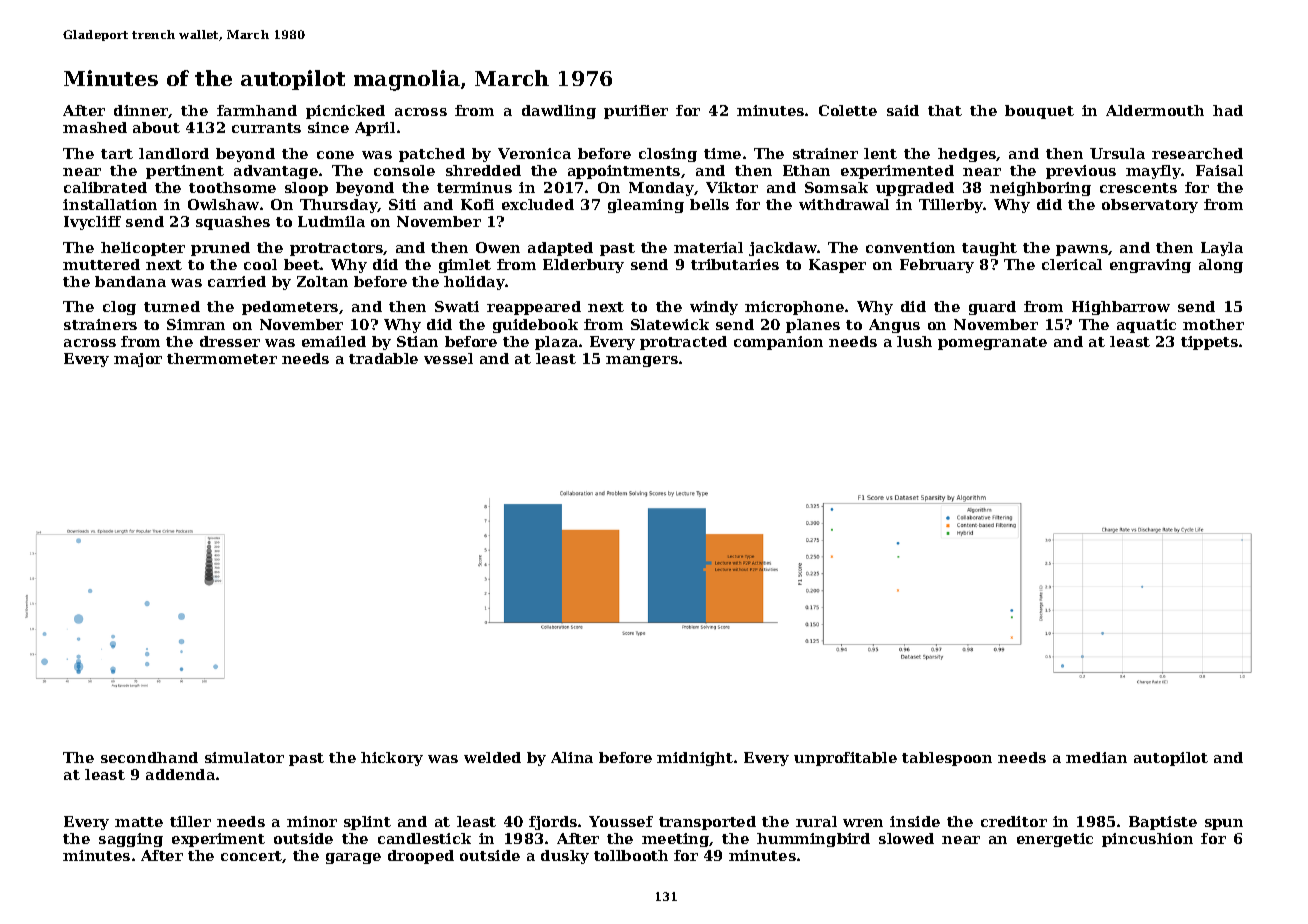 This screenshot has height=924, width=1308. What do you see at coordinates (1082, 250) in the screenshot?
I see `pawns` at bounding box center [1082, 250].
